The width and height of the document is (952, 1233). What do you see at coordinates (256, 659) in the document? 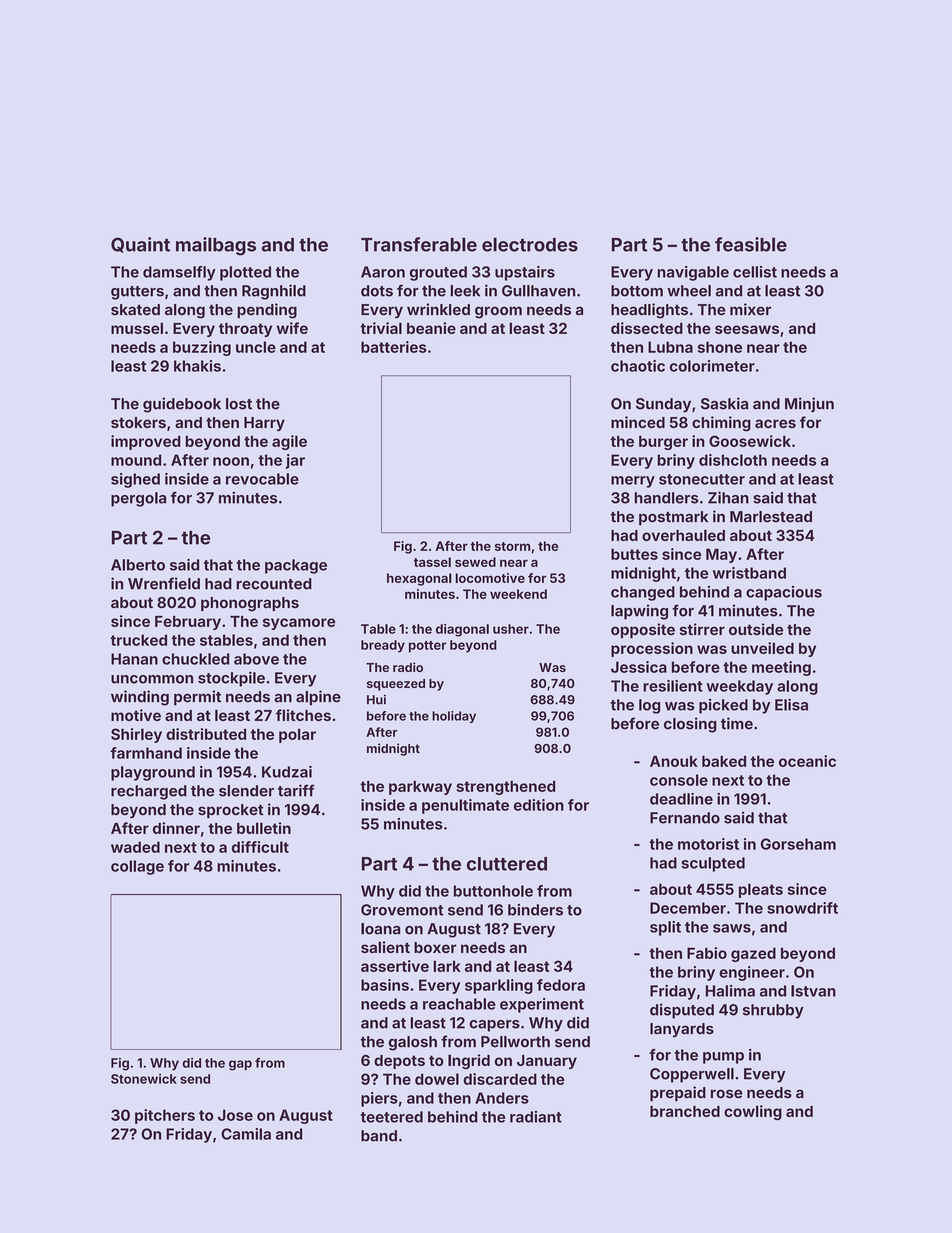
I see `above` at bounding box center [256, 659].
